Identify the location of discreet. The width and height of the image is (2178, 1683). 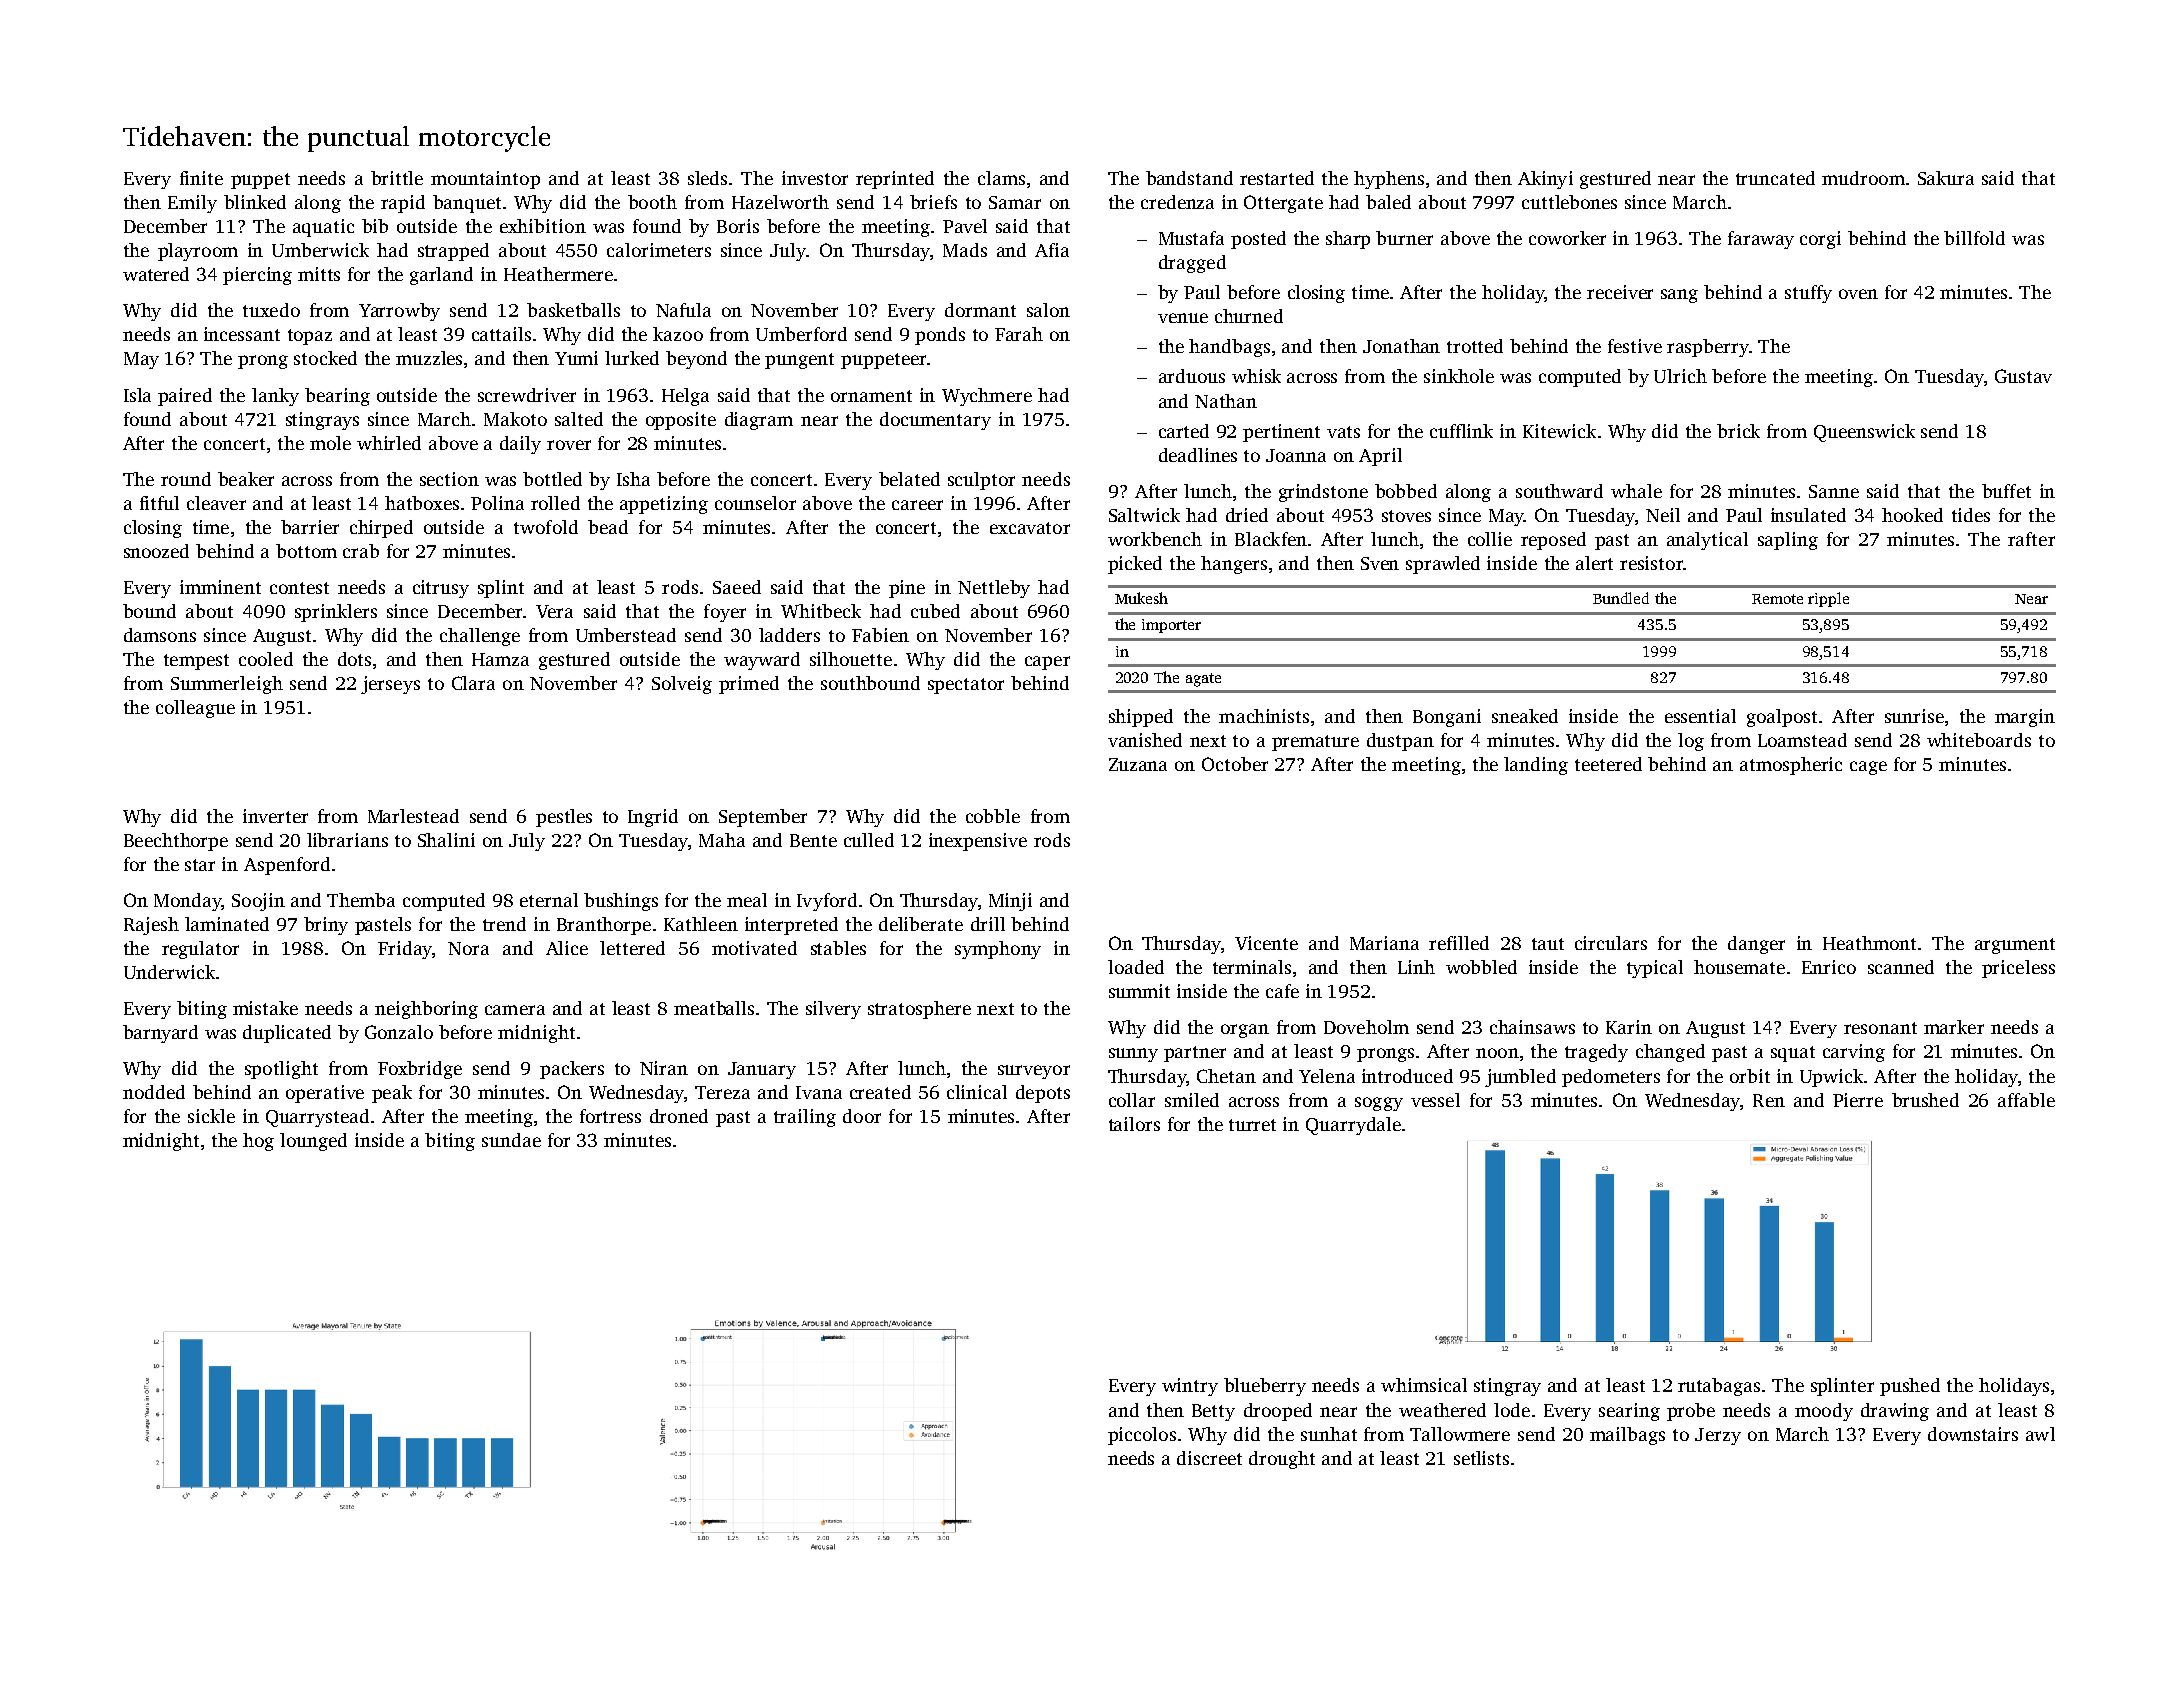
(1209, 1458).
